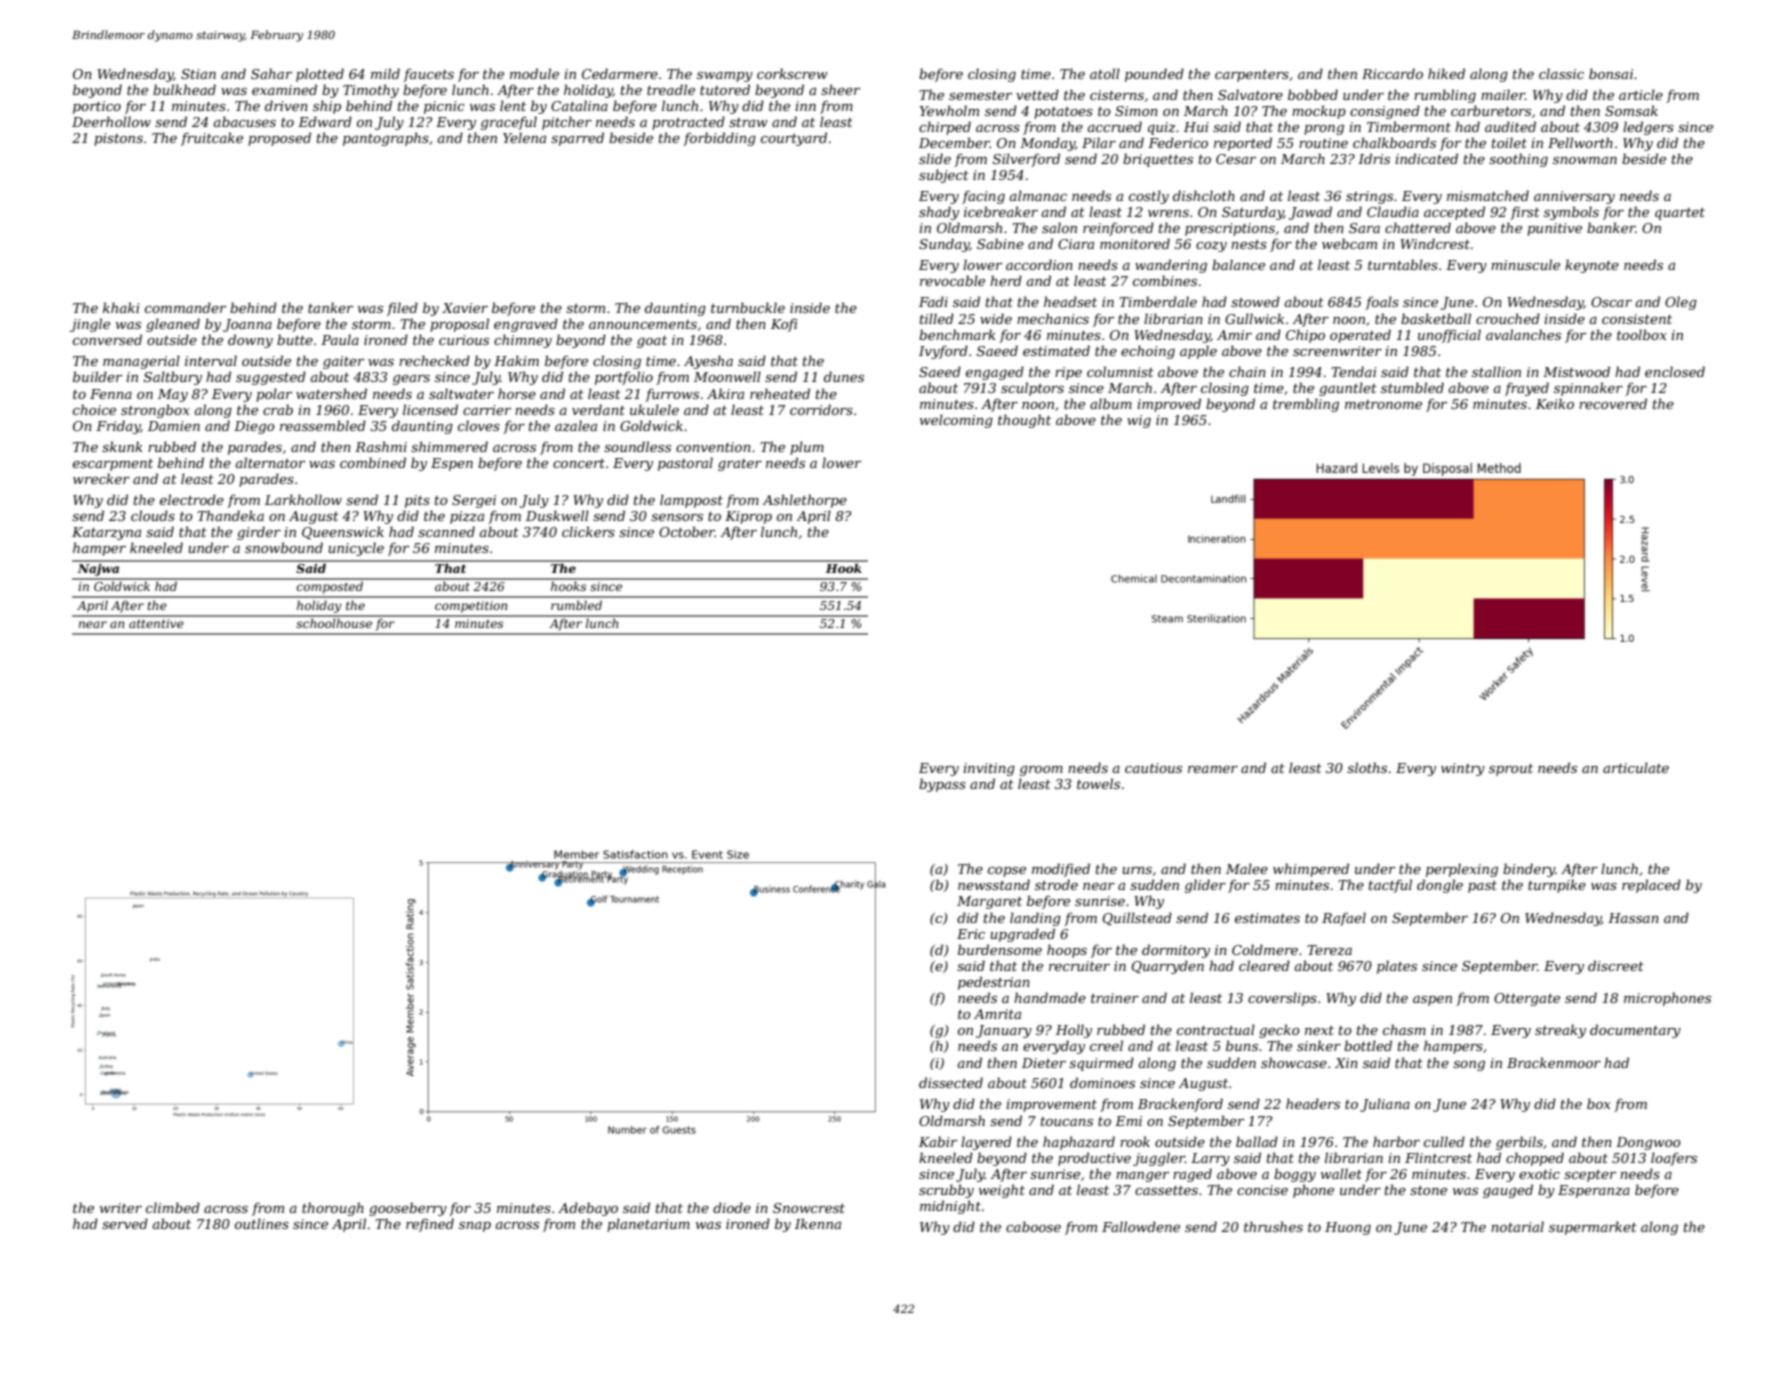 The height and width of the screenshot is (1381, 1787). What do you see at coordinates (1142, 1177) in the screenshot?
I see `manger` at bounding box center [1142, 1177].
